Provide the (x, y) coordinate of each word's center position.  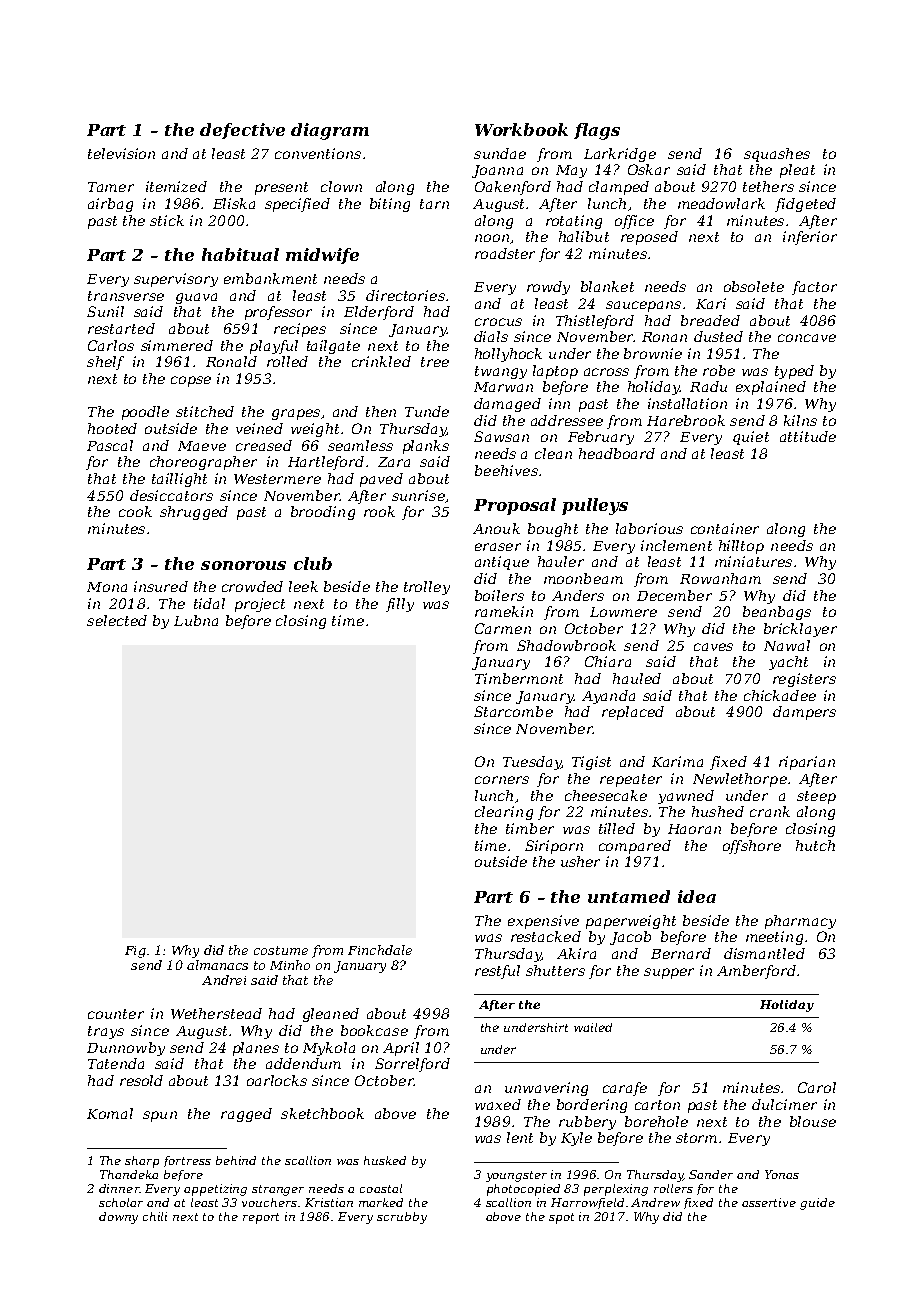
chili (155, 1216)
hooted (112, 428)
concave (807, 338)
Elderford (379, 313)
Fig (135, 952)
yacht (788, 663)
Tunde (427, 411)
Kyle (576, 1139)
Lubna (196, 620)
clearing (504, 813)
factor (814, 288)
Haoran (694, 829)
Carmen (503, 628)
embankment (270, 278)
